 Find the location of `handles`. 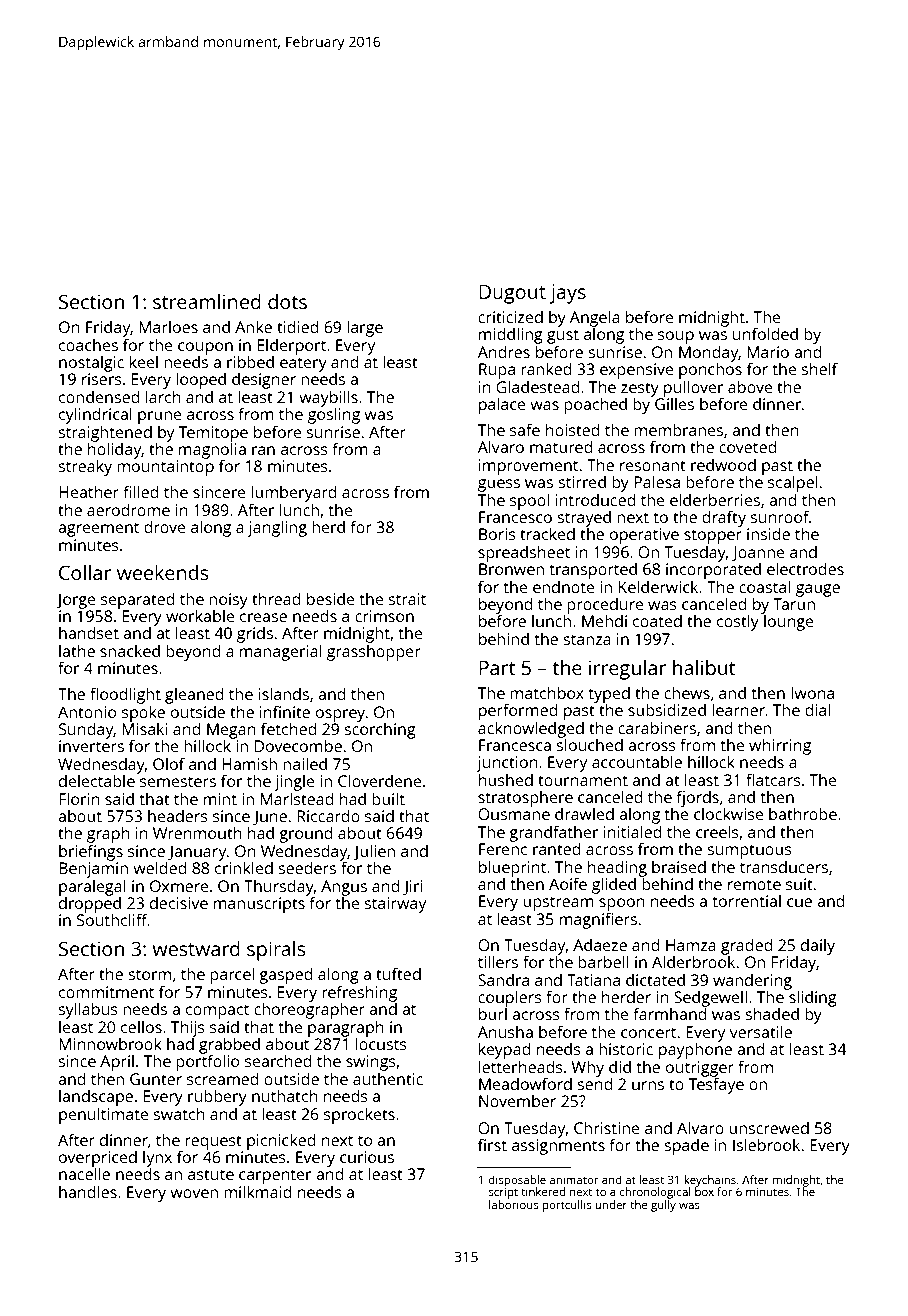

handles is located at coordinates (88, 1191).
